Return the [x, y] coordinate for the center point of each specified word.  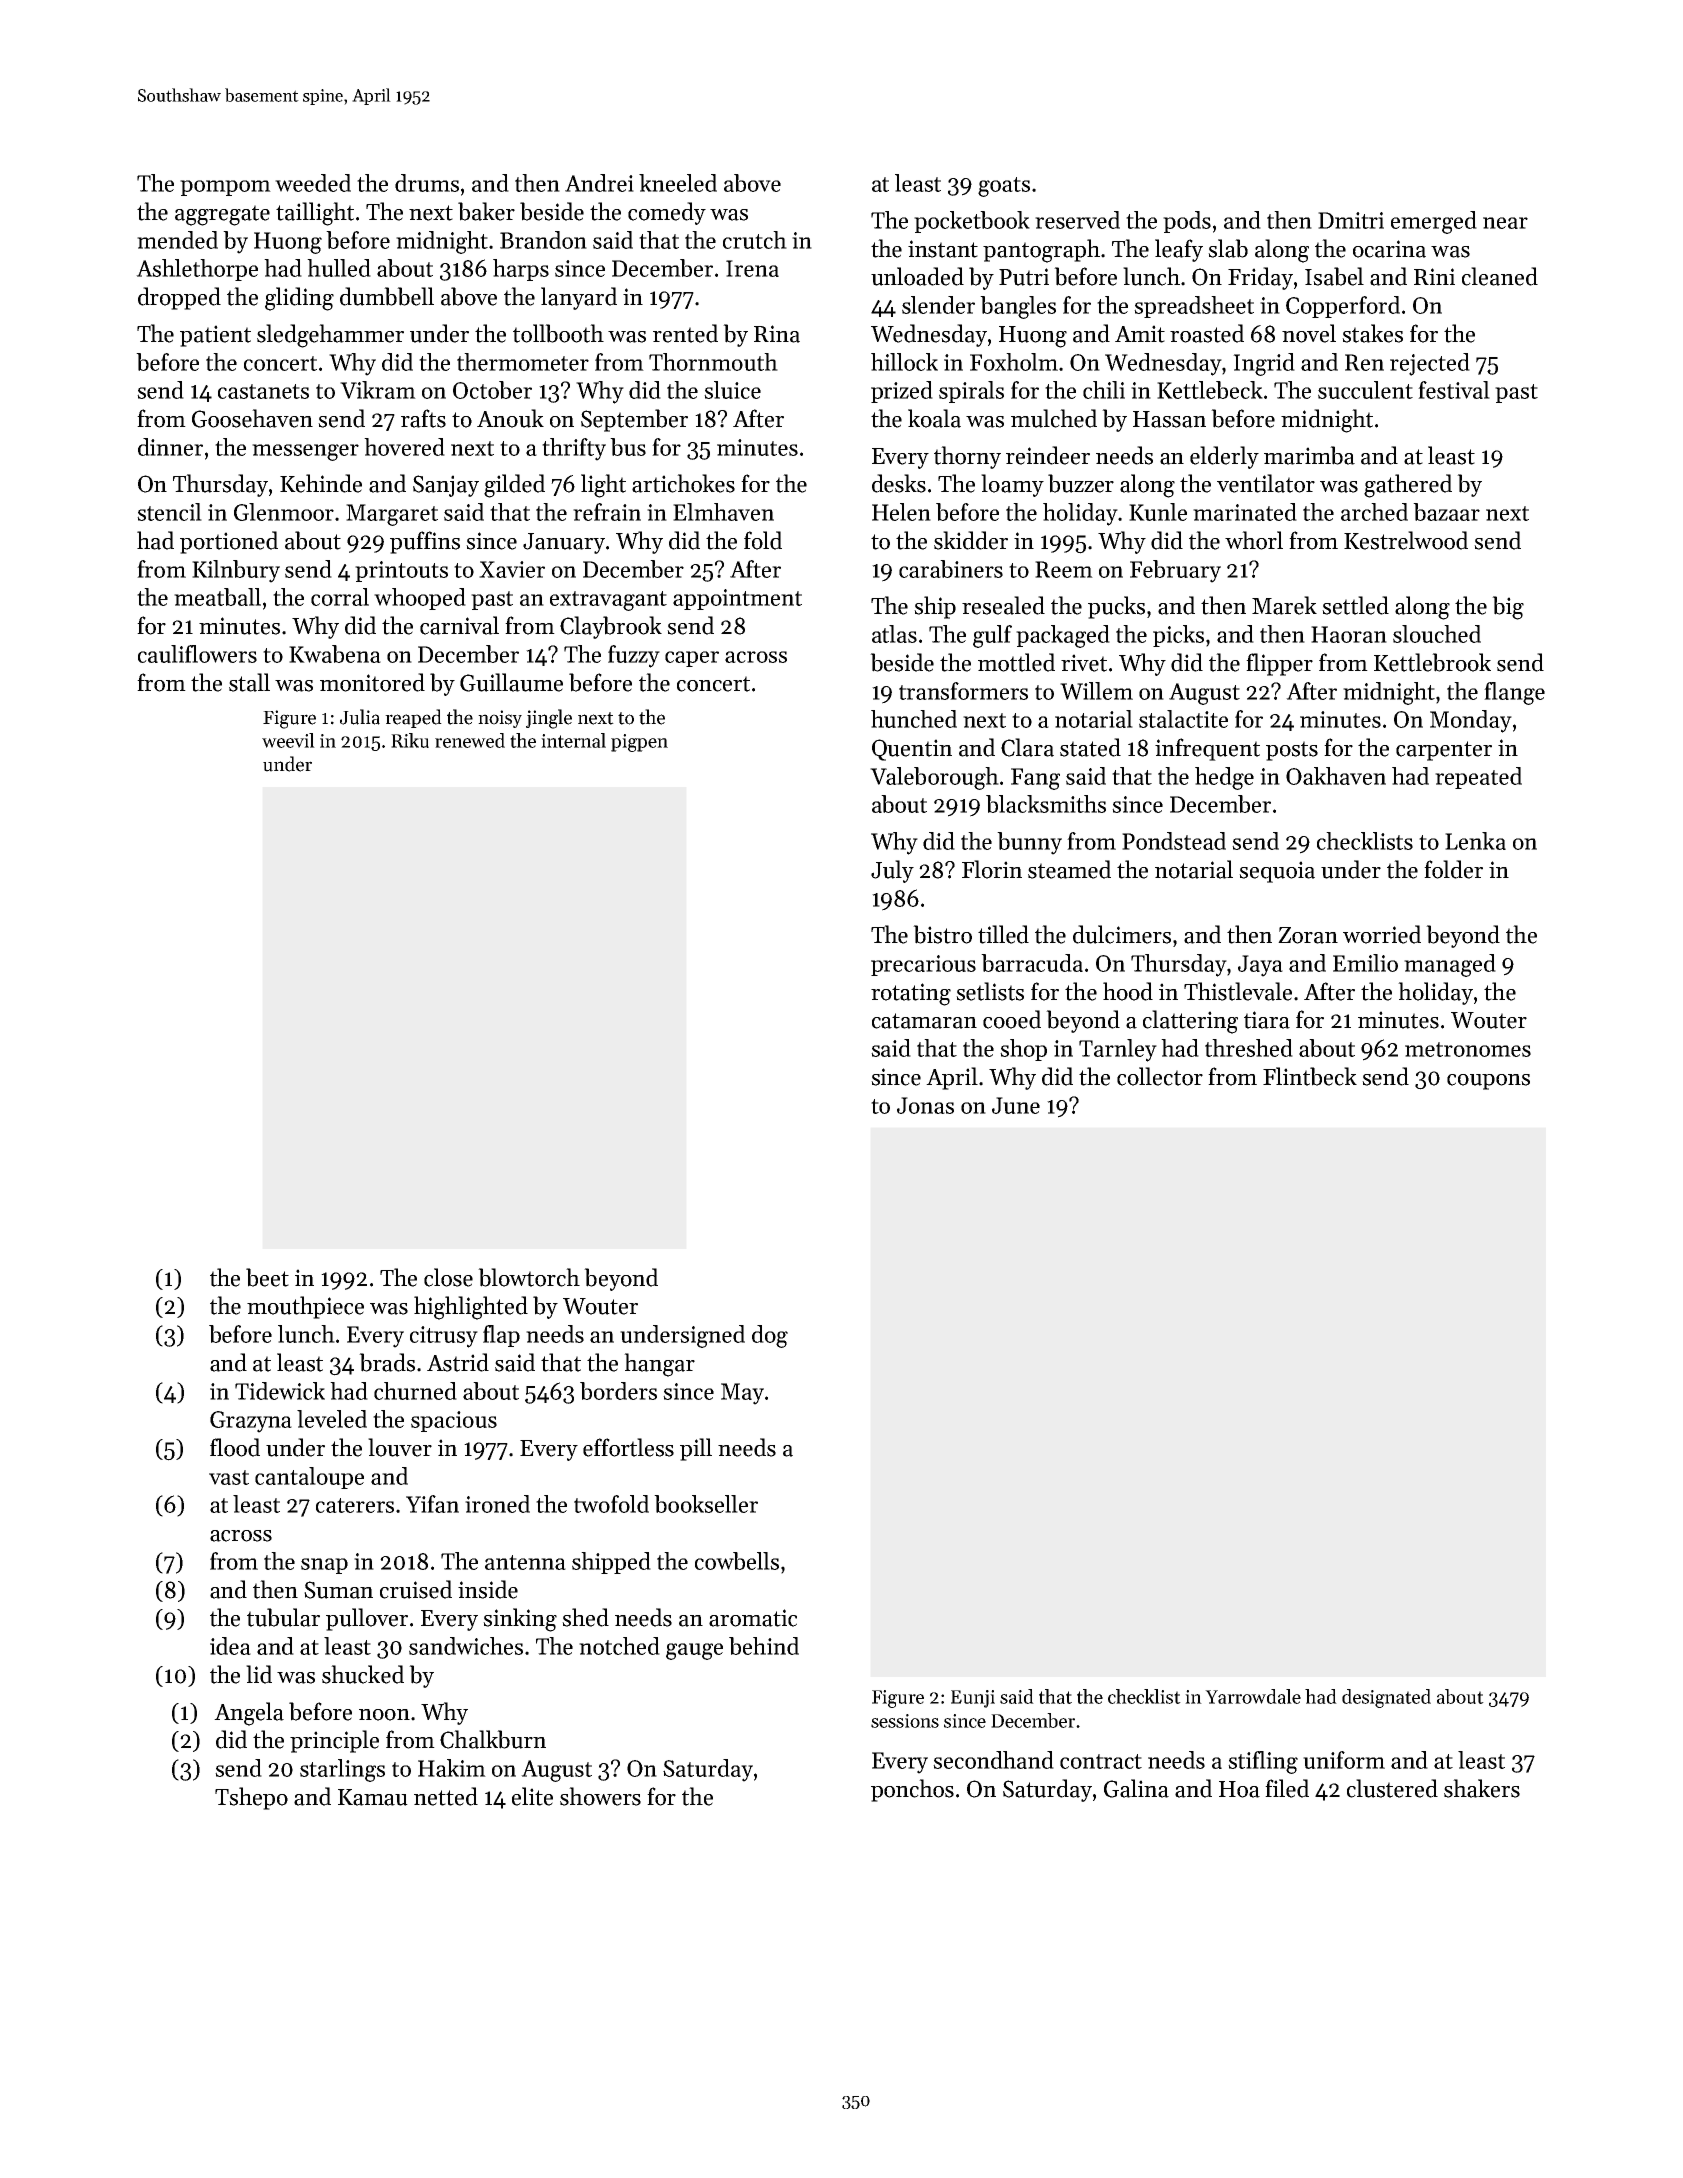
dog [770, 1336]
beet [267, 1277]
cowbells [737, 1561]
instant [943, 249]
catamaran [924, 1021]
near [1505, 223]
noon [384, 1715]
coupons [1488, 1082]
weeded [313, 183]
